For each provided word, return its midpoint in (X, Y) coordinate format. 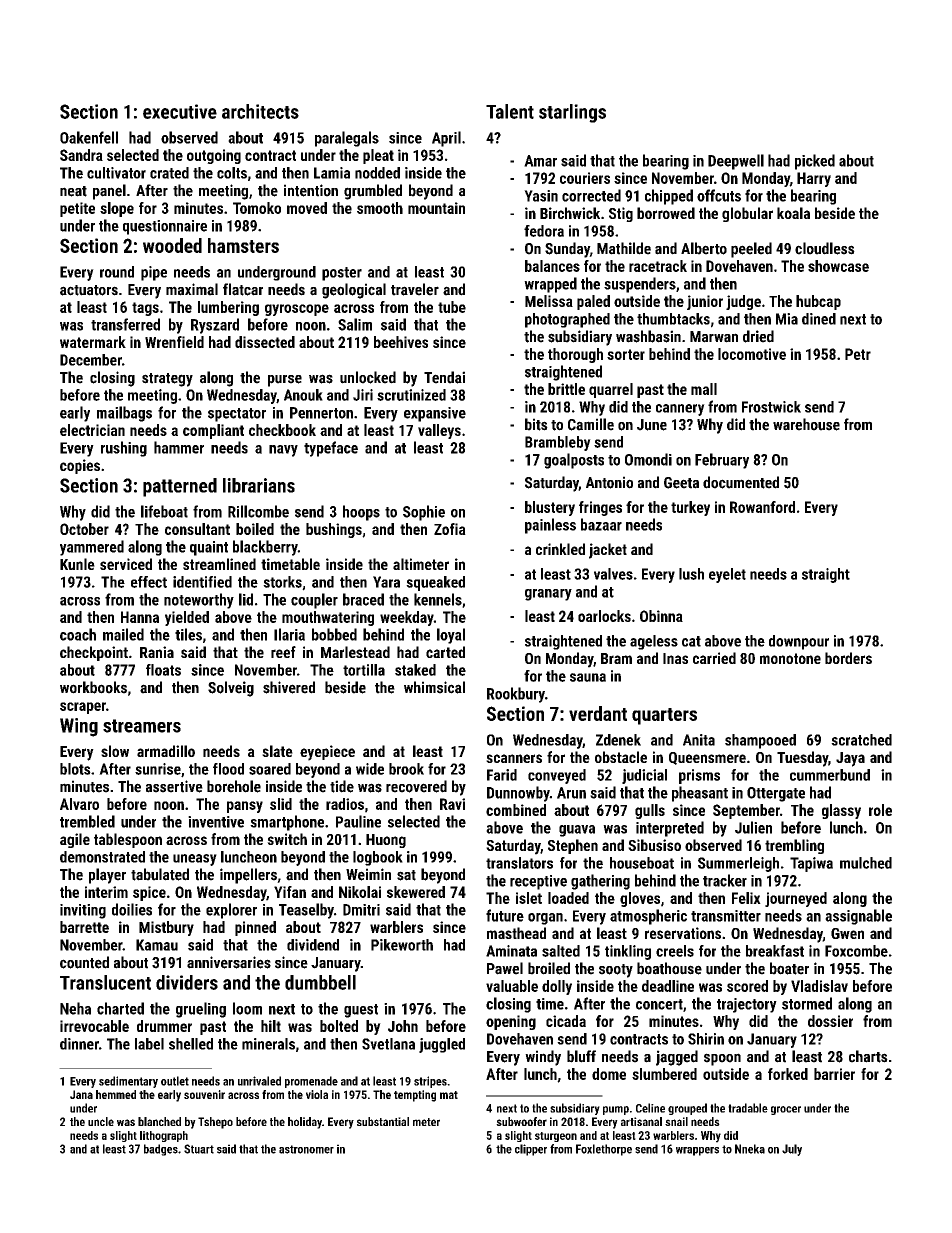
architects (260, 111)
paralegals (347, 139)
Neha (75, 1008)
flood (228, 769)
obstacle (621, 757)
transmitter (726, 916)
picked (815, 162)
